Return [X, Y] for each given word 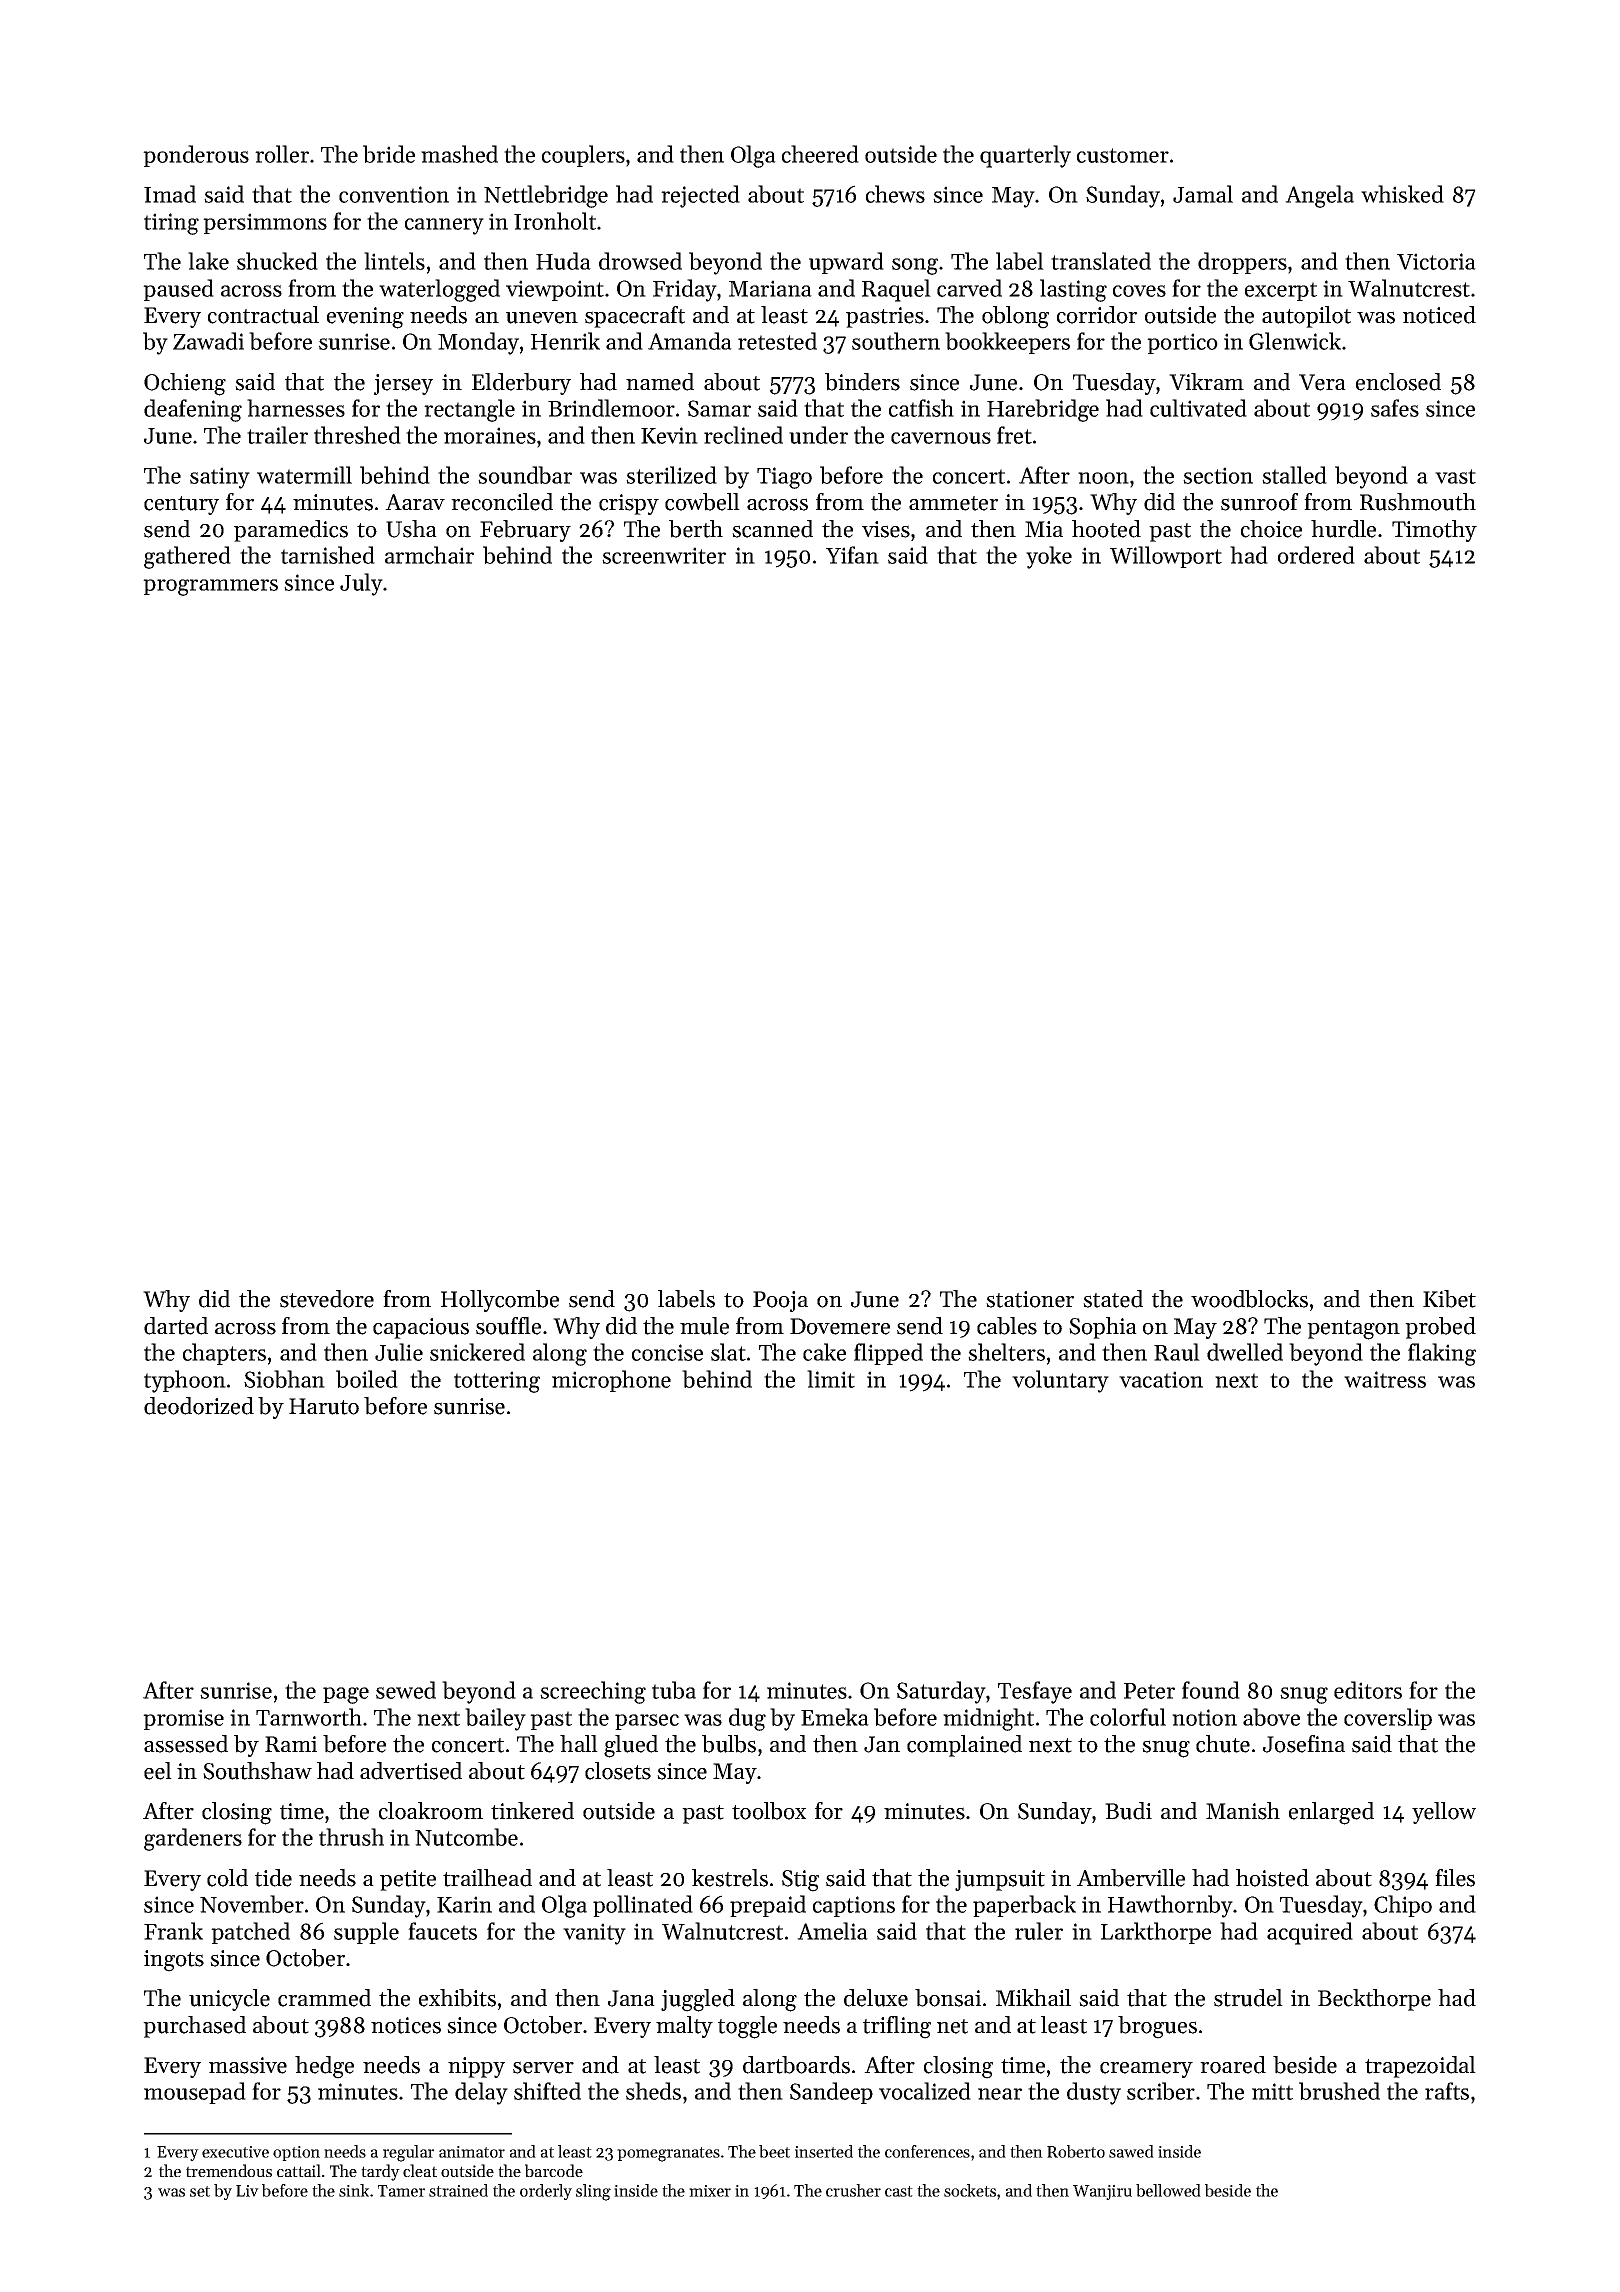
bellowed [1168, 2190]
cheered [820, 154]
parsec [647, 1722]
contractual [263, 315]
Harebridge [1043, 410]
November [252, 1904]
